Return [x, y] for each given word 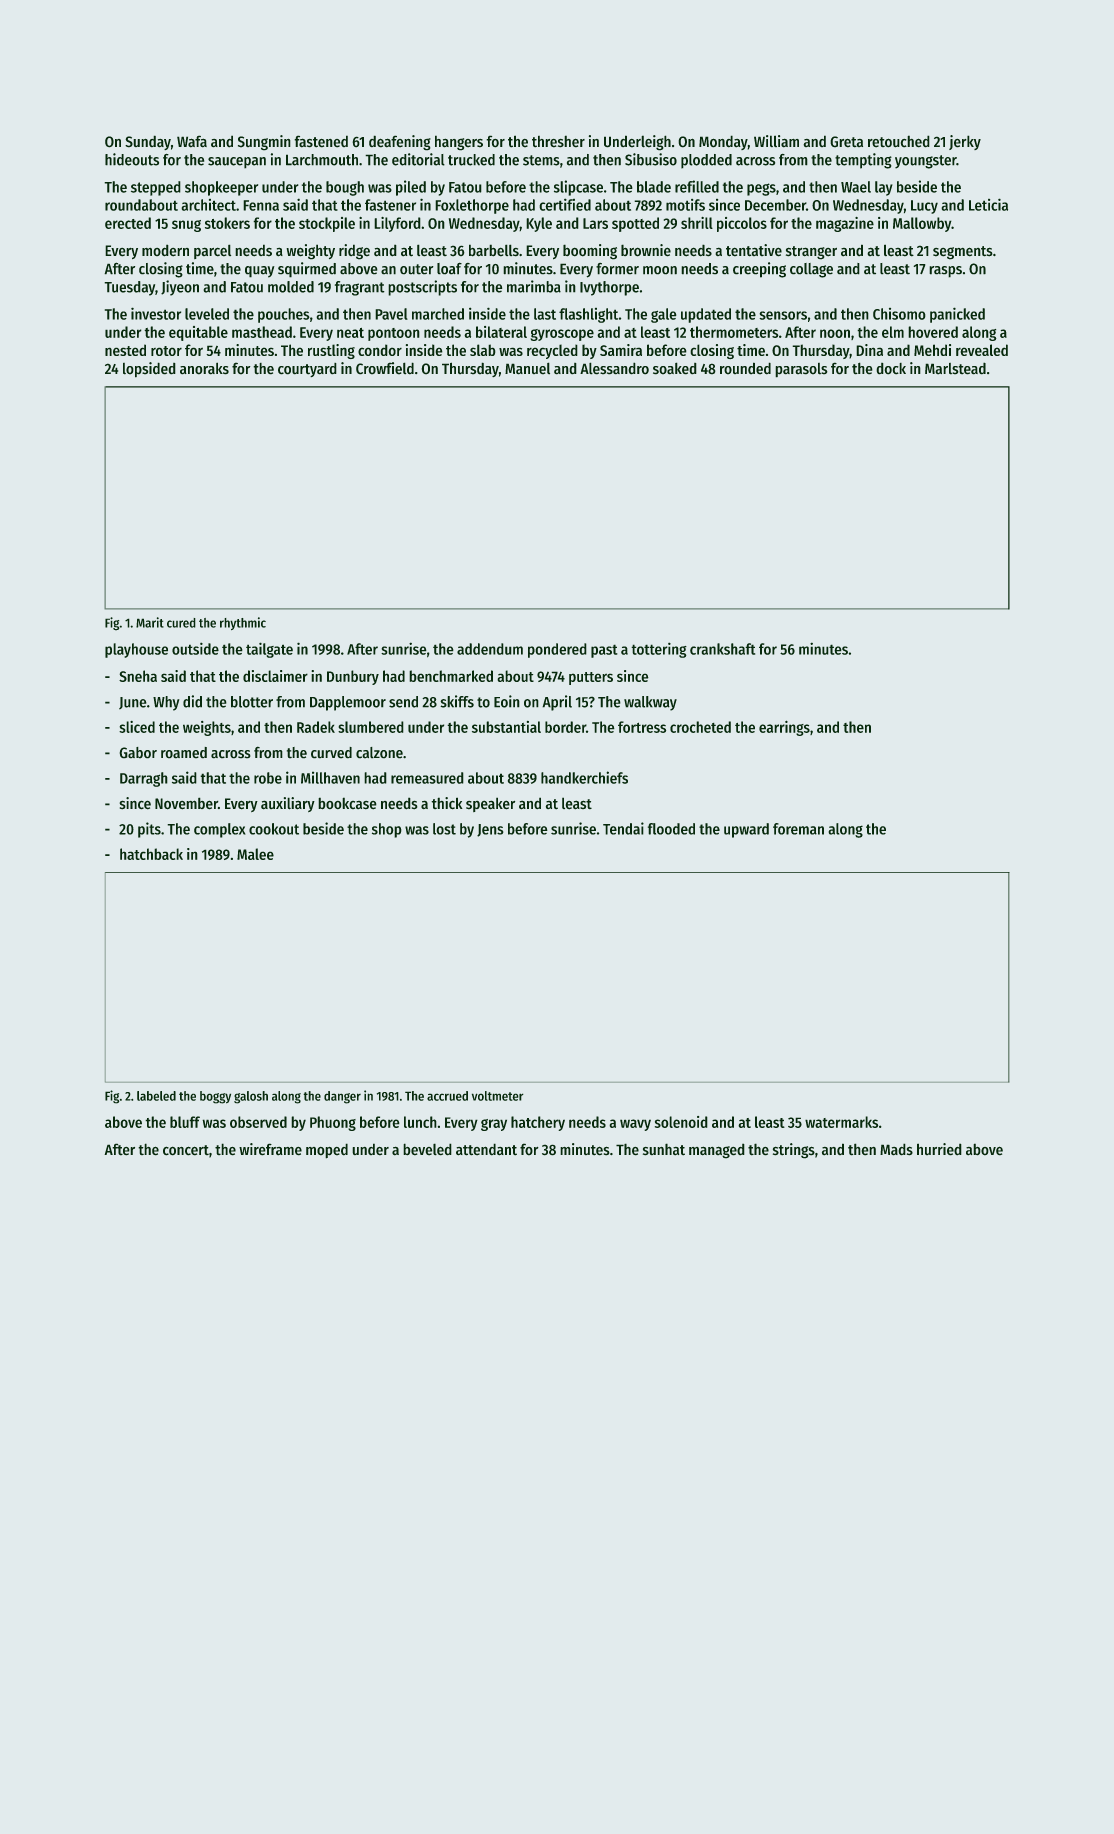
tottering [659, 650]
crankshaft [722, 649]
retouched [898, 141]
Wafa [192, 141]
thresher [558, 141]
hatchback [151, 854]
